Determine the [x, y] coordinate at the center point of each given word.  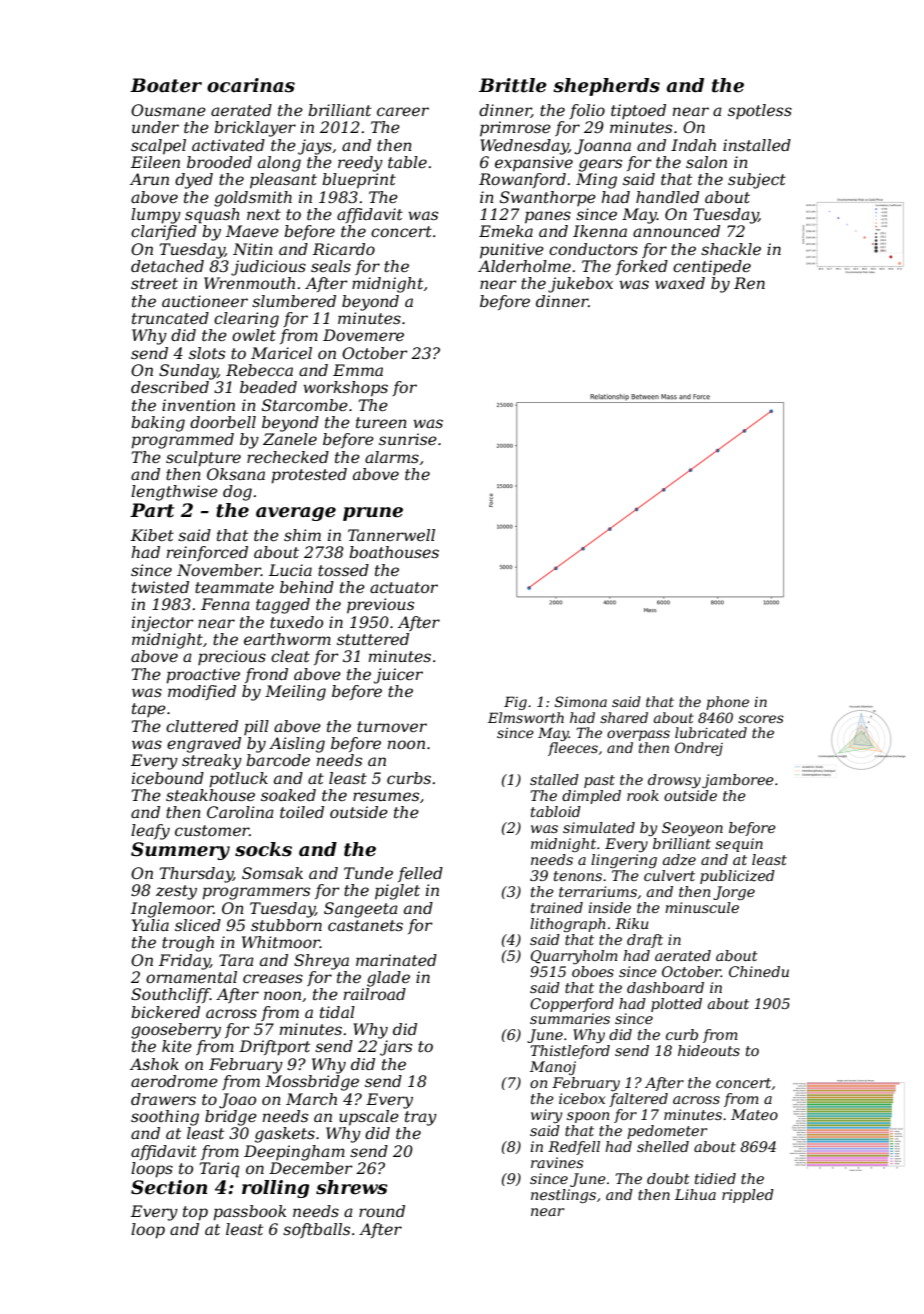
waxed [680, 283]
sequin [739, 845]
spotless [760, 111]
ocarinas [251, 85]
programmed [182, 441]
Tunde [368, 873]
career [403, 111]
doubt [668, 1178]
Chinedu [759, 971]
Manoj [553, 1068]
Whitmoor [281, 942]
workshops [345, 389]
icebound [168, 778]
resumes [386, 796]
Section [169, 1187]
